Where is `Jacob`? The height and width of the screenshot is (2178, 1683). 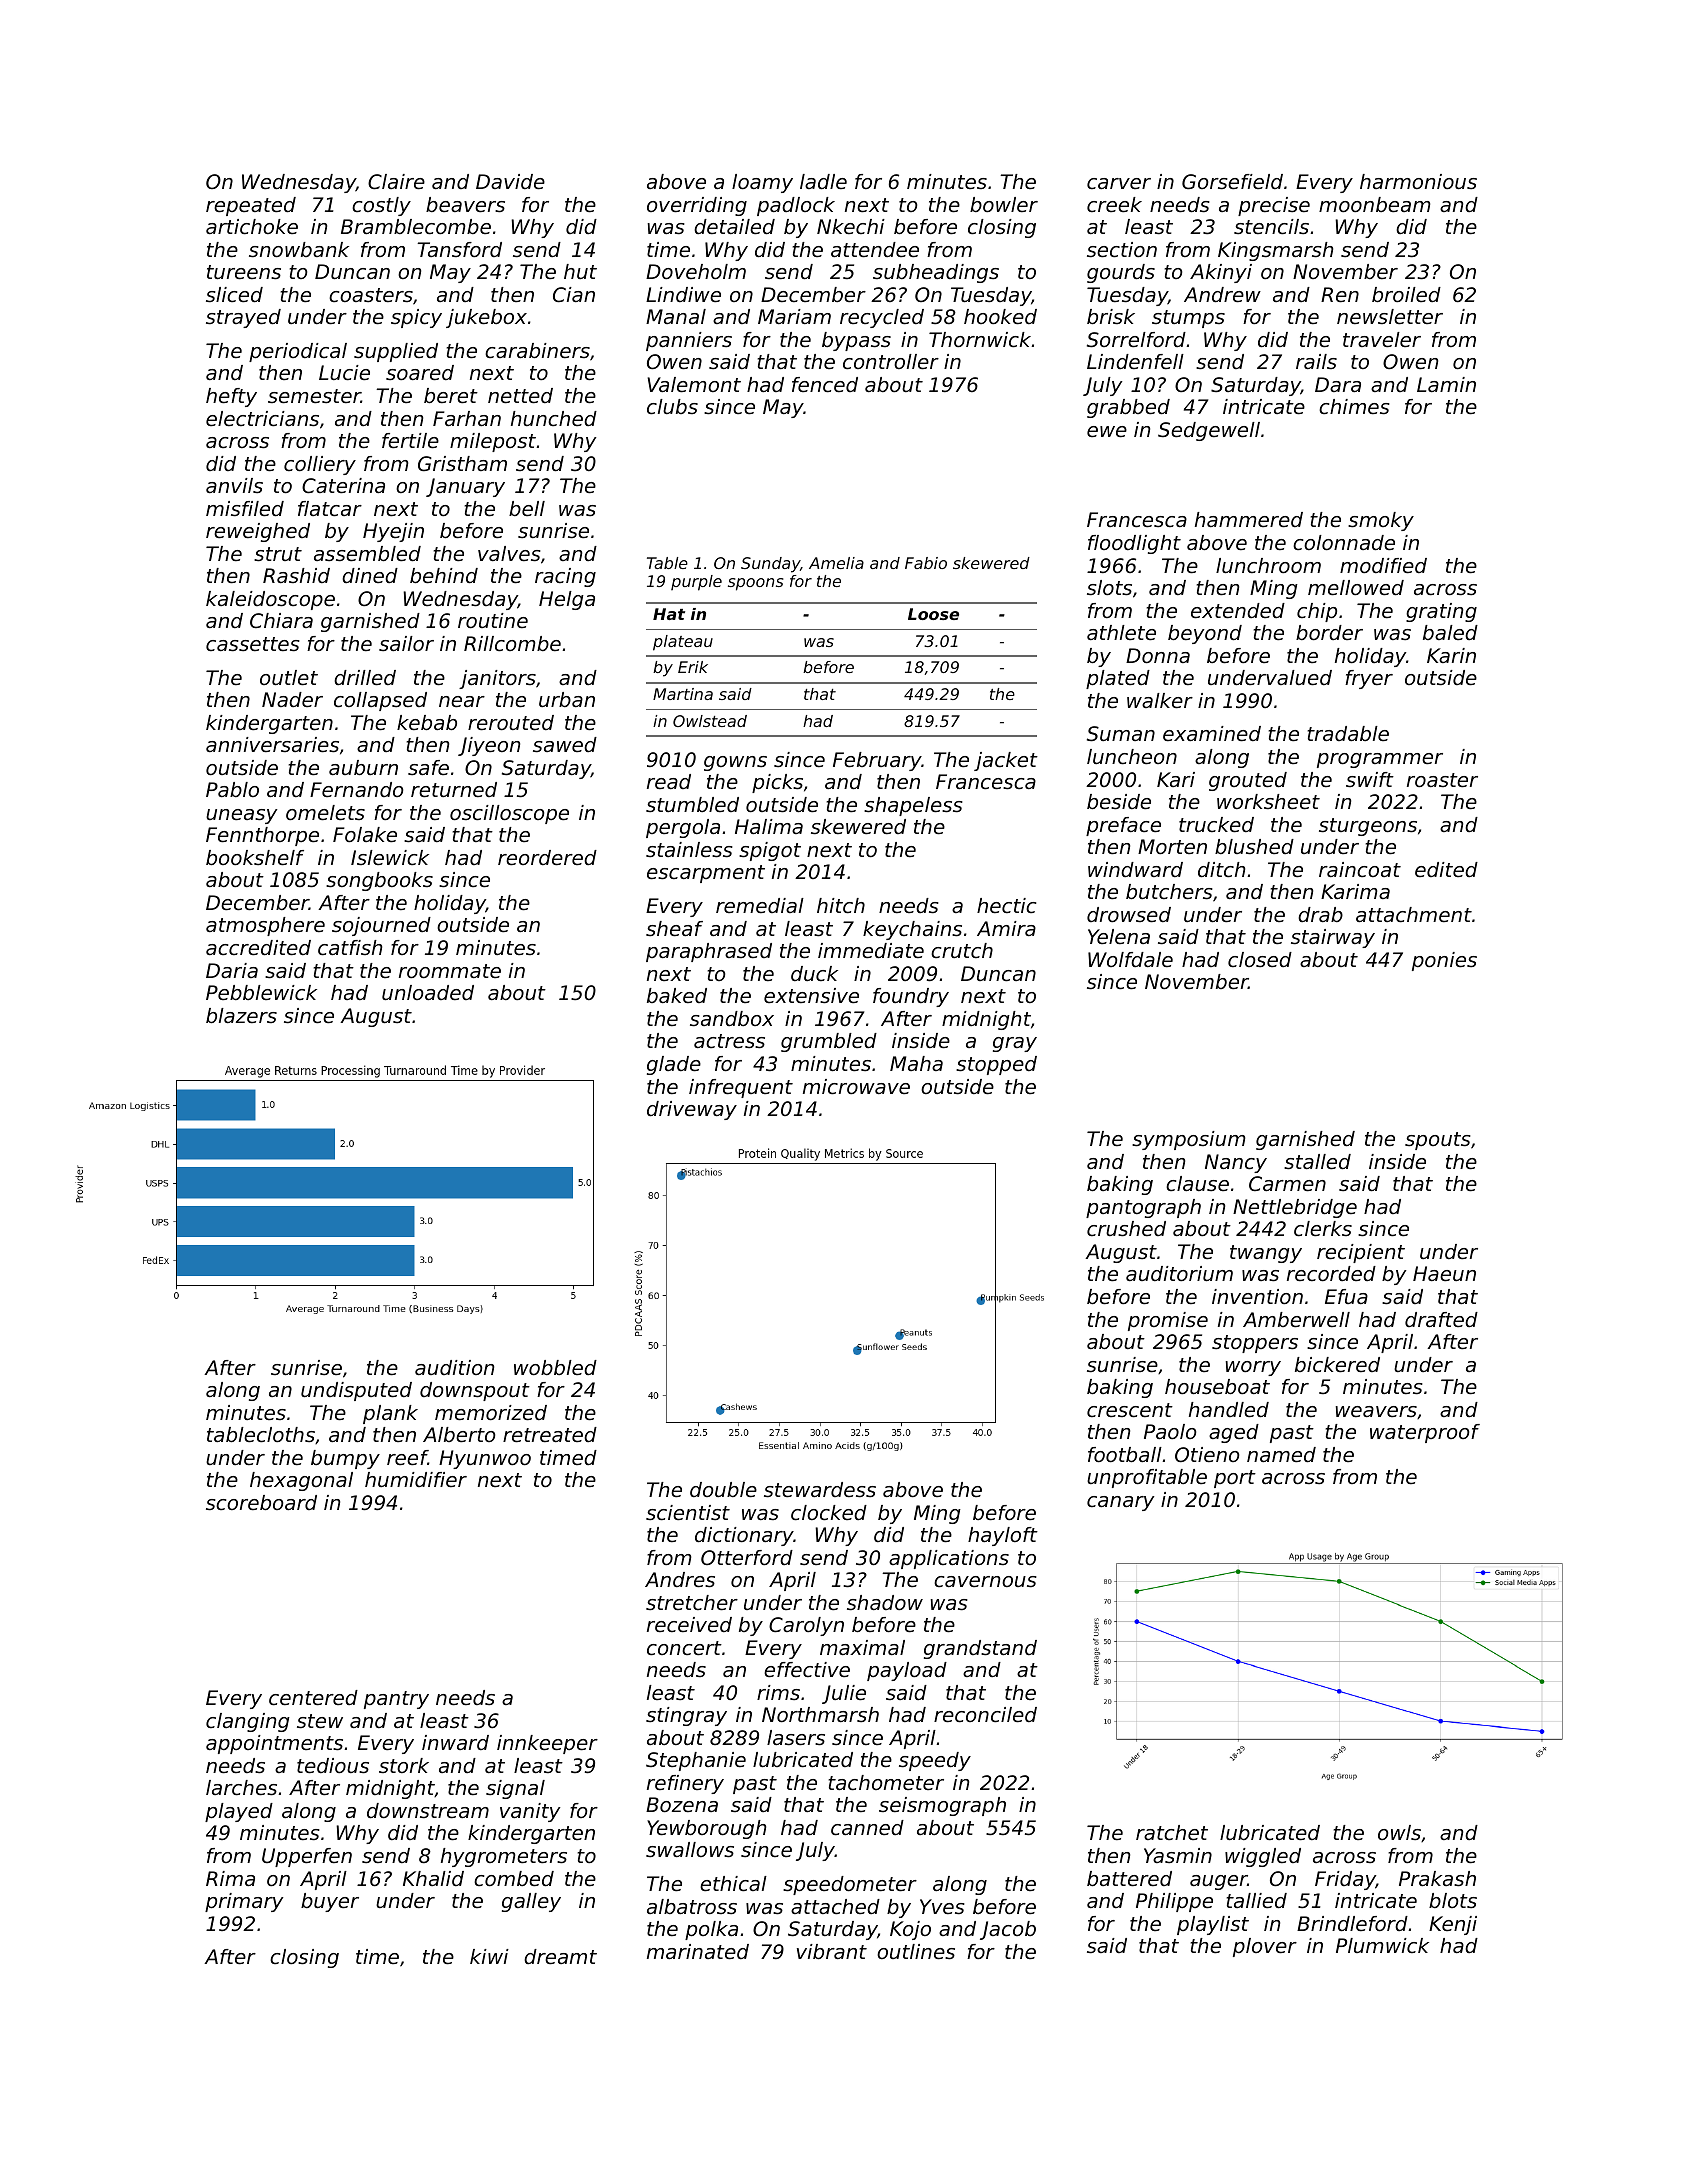
Jacob is located at coordinates (1008, 1930).
